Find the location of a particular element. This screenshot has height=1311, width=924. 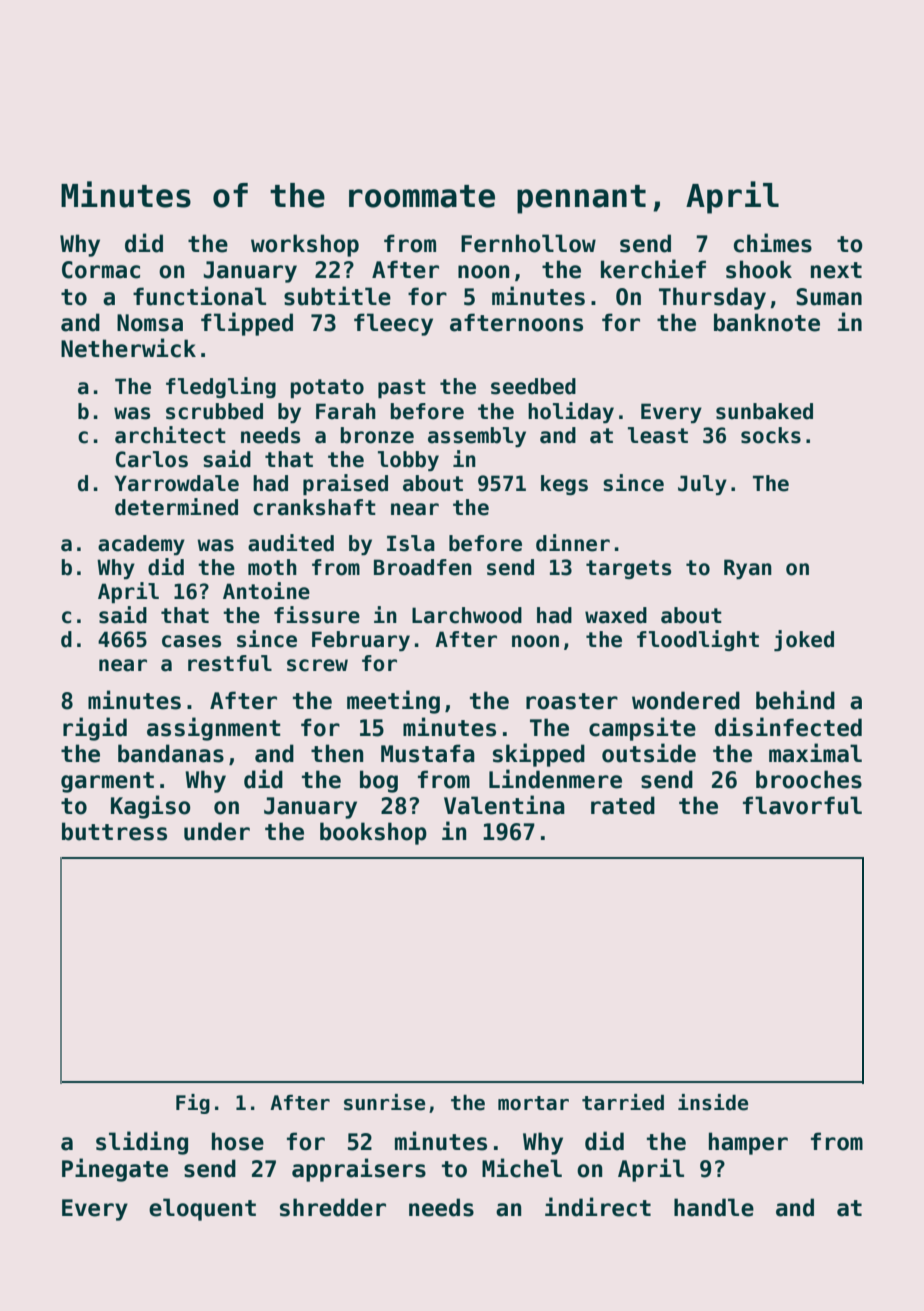

Pinegate is located at coordinates (115, 1170).
